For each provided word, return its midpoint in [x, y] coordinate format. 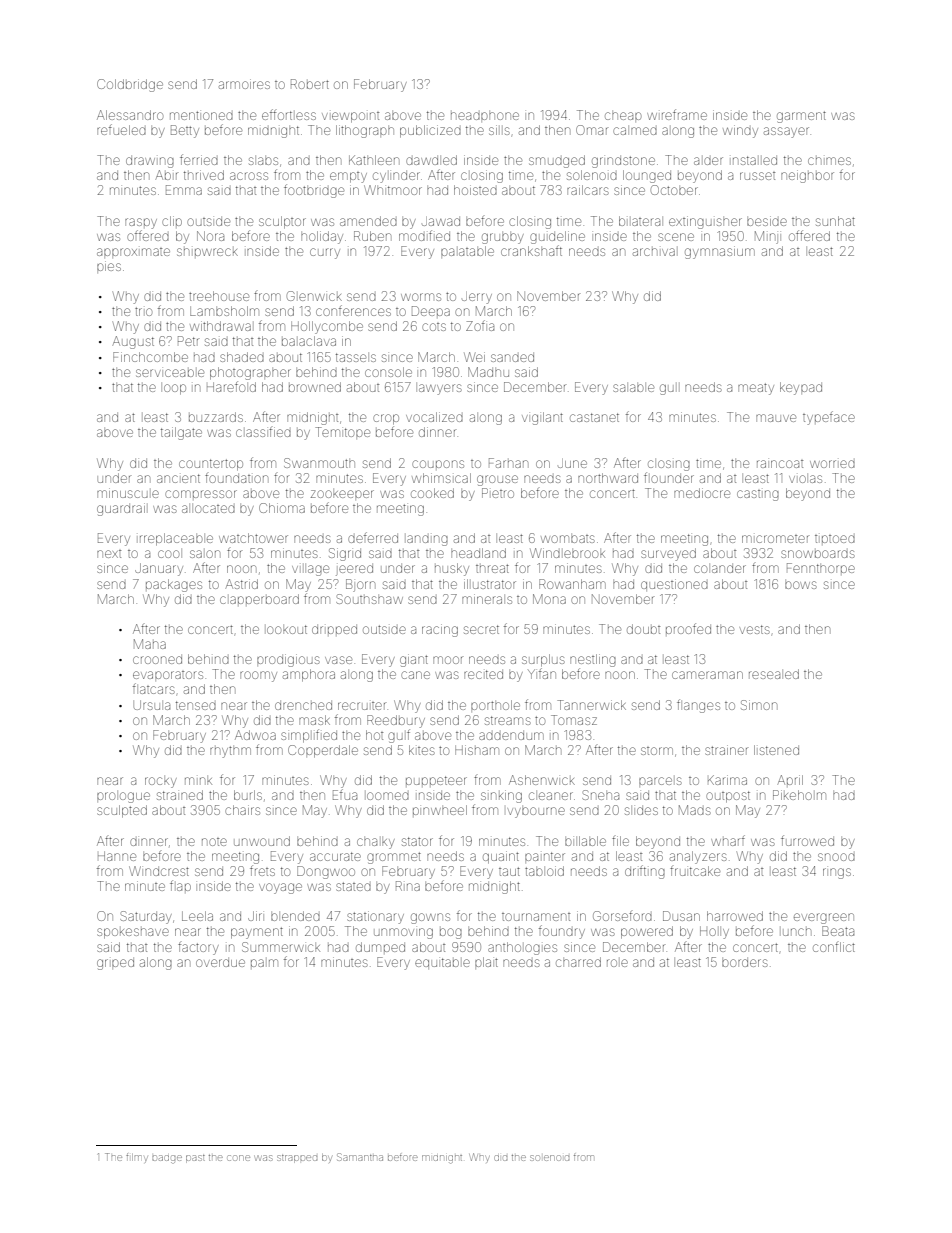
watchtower [253, 538]
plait [486, 962]
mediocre [702, 493]
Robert [310, 84]
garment [801, 117]
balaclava [309, 341]
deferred [373, 537]
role [617, 963]
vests [755, 629]
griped [115, 964]
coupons [438, 464]
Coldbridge [130, 85]
